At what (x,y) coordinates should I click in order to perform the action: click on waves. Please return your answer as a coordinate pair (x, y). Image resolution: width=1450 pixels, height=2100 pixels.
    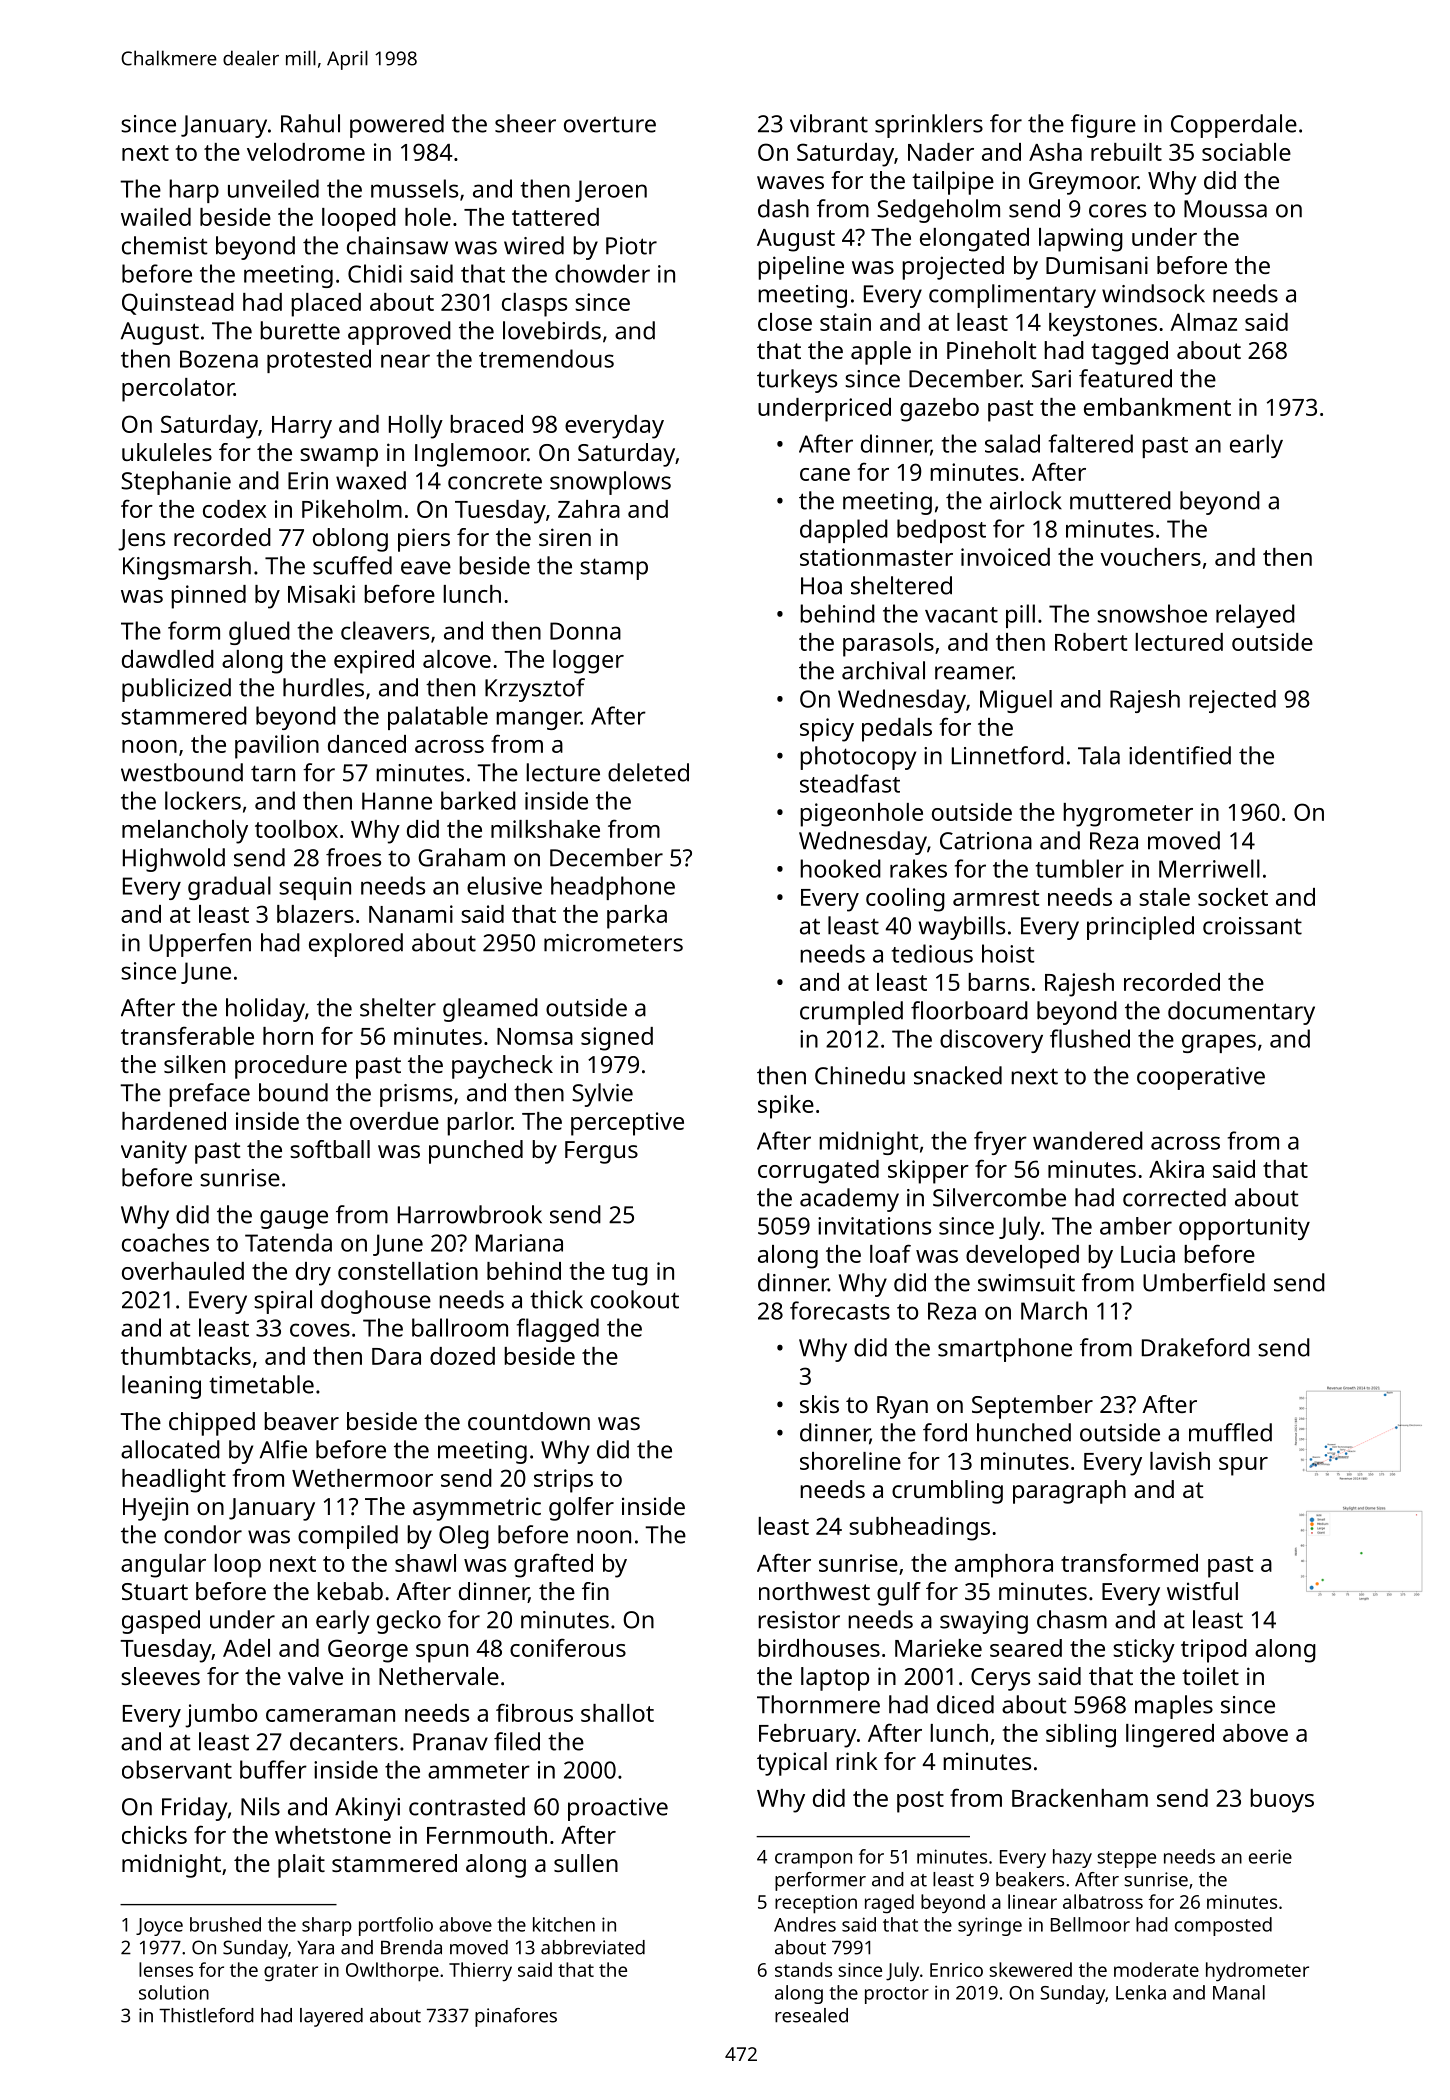
    Looking at the image, I should click on (790, 182).
